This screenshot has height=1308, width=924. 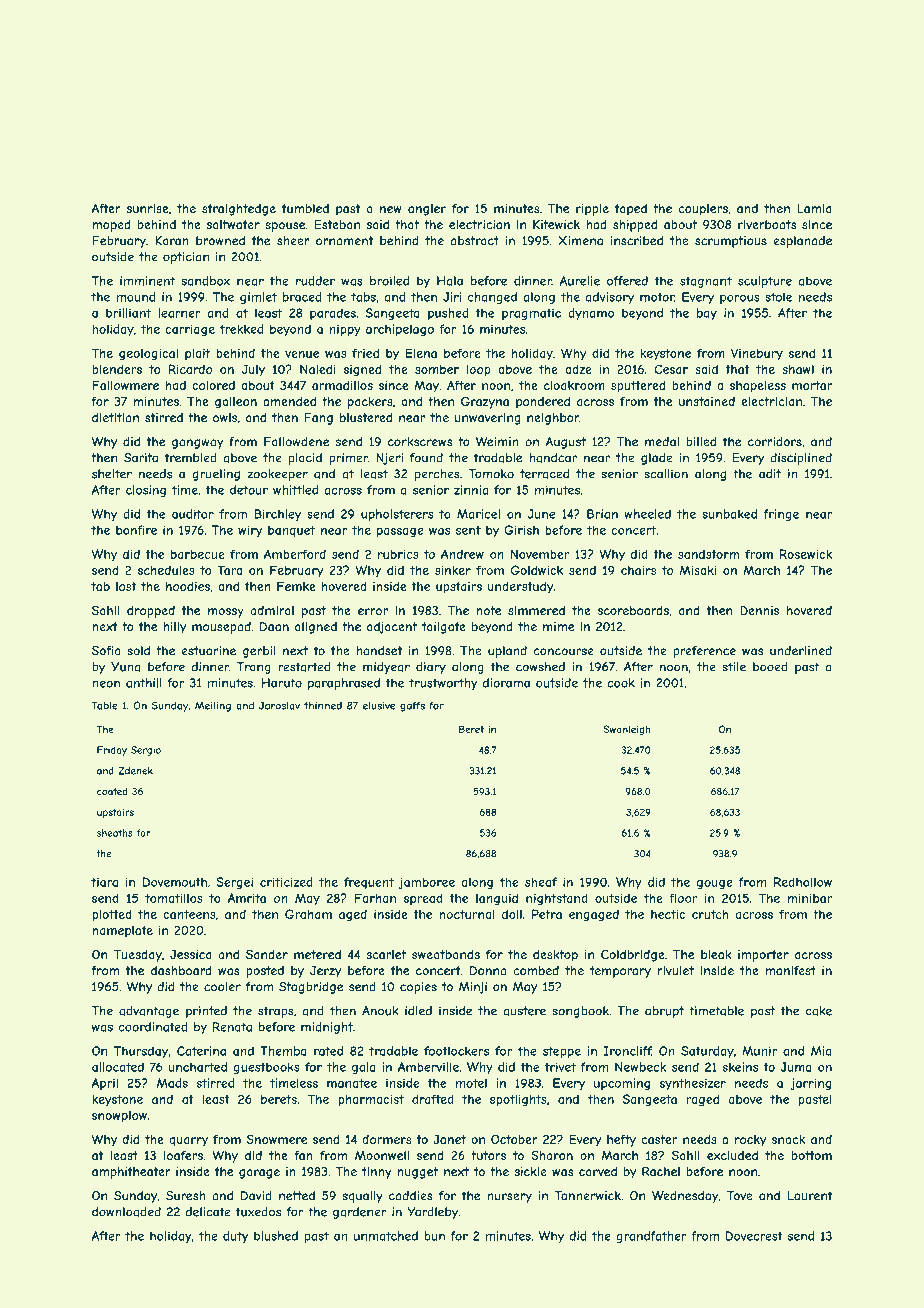 I want to click on sculpture, so click(x=765, y=282).
